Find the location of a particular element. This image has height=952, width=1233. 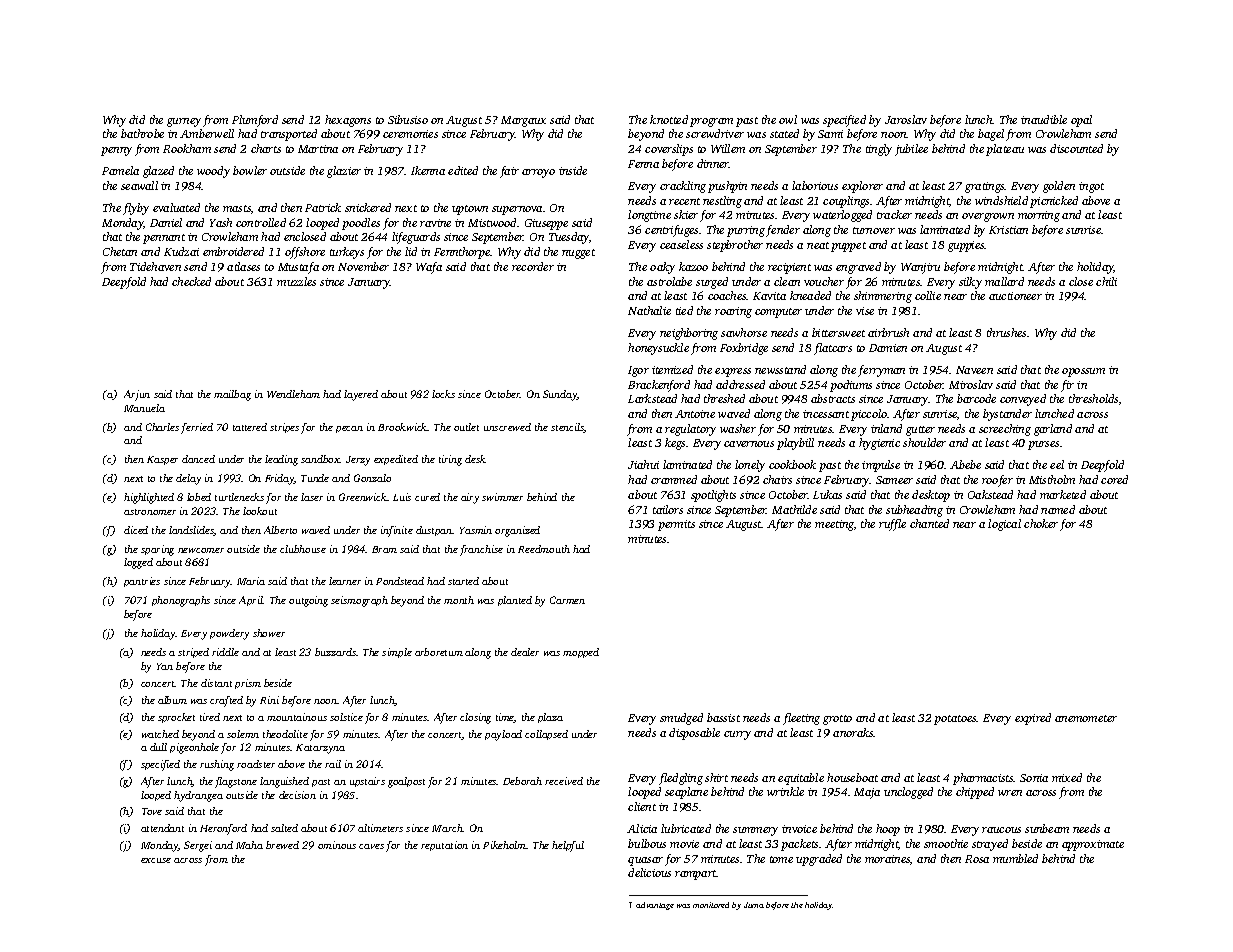

Plumford is located at coordinates (255, 121).
